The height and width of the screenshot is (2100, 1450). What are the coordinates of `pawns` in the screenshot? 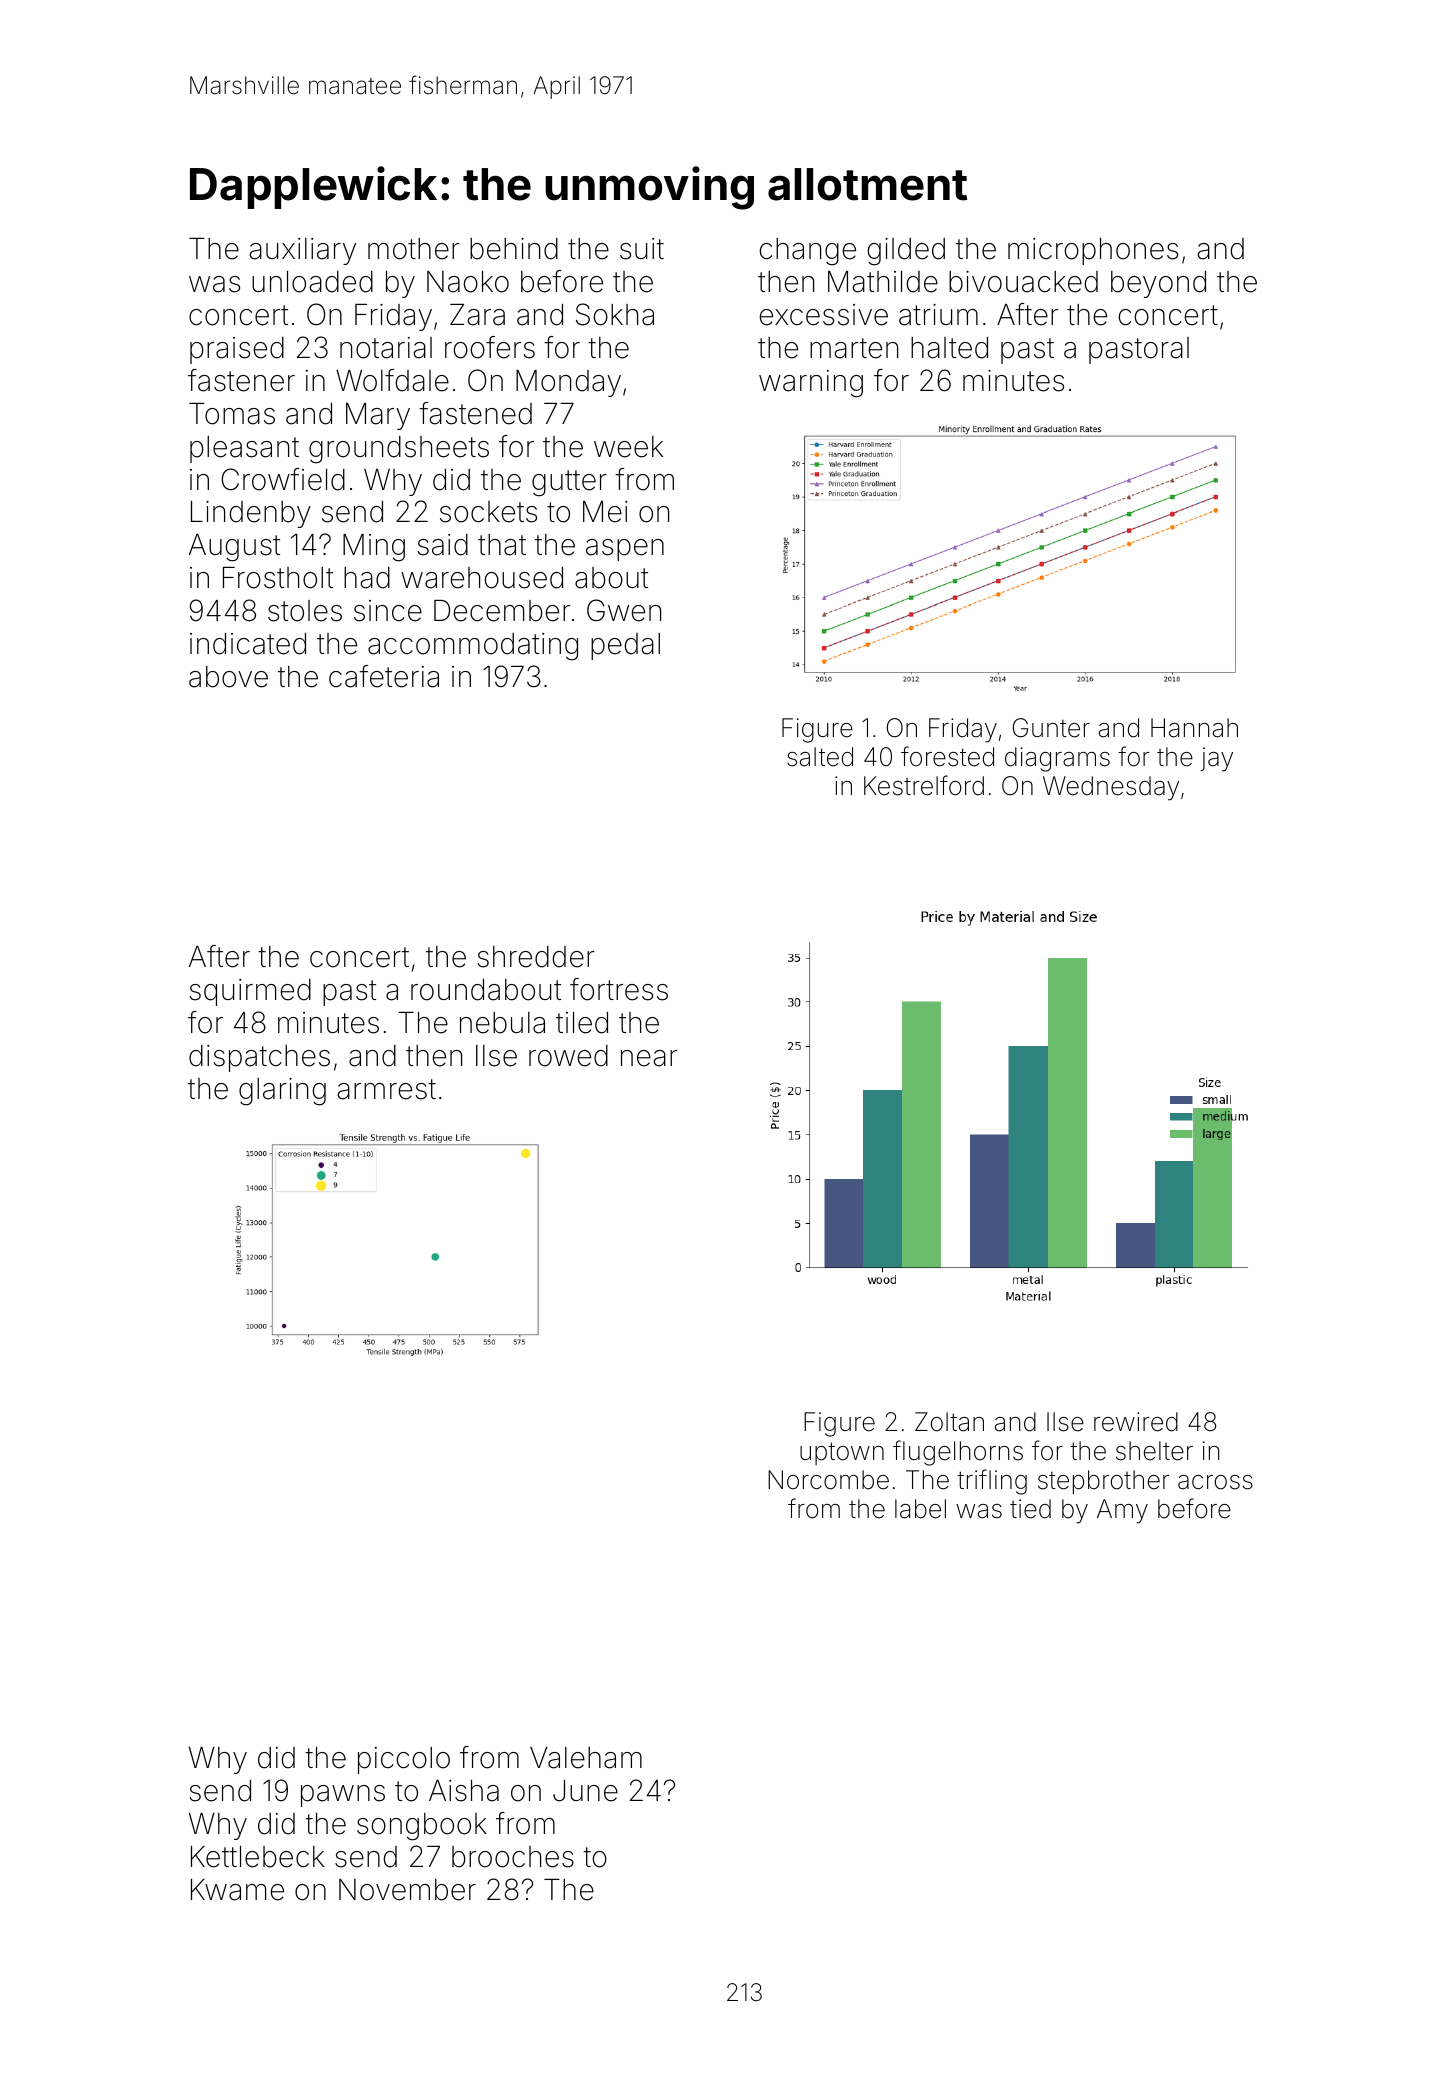 It's located at (343, 1796).
